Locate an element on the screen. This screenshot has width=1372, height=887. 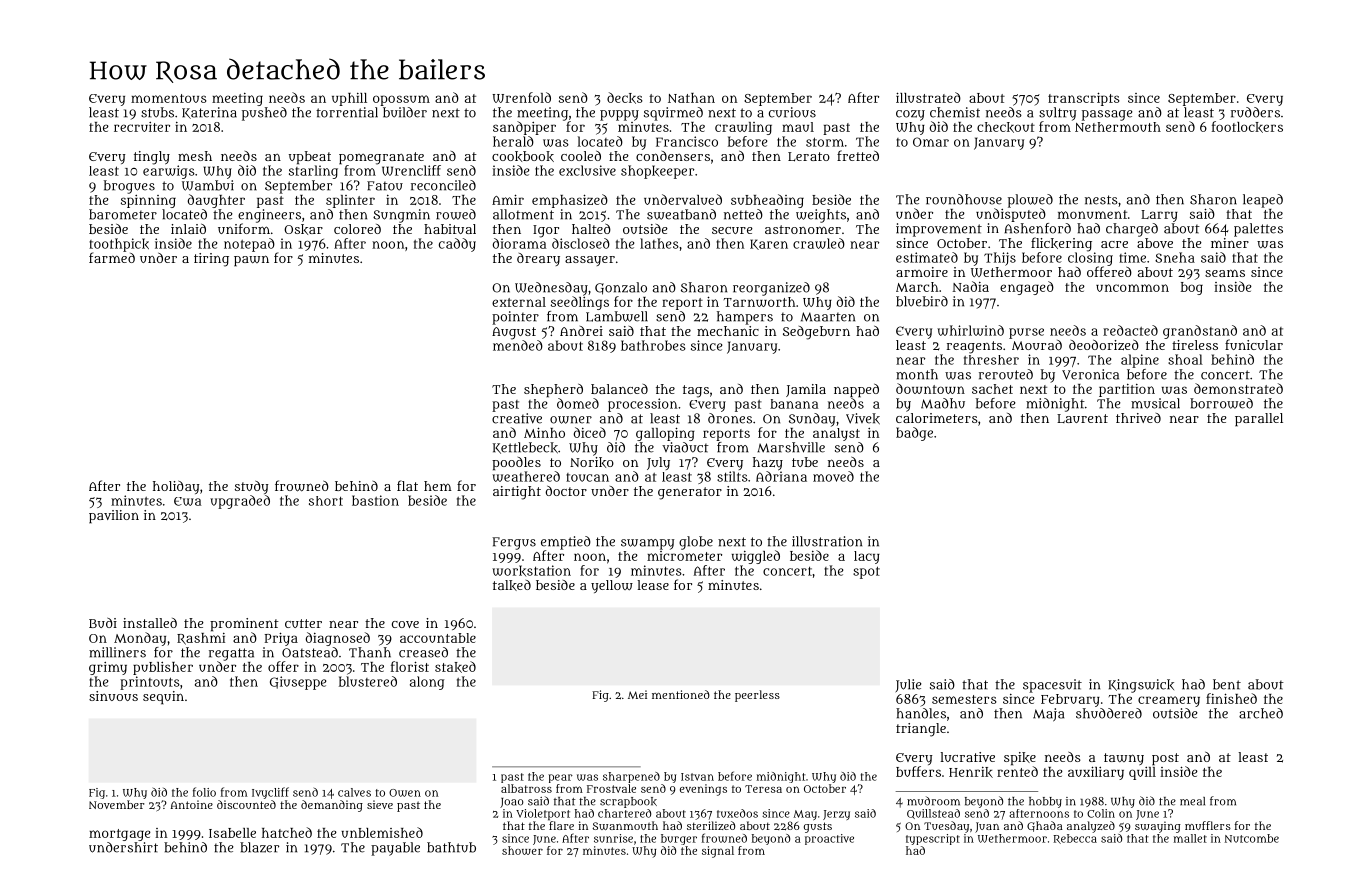
Adriana is located at coordinates (781, 476).
